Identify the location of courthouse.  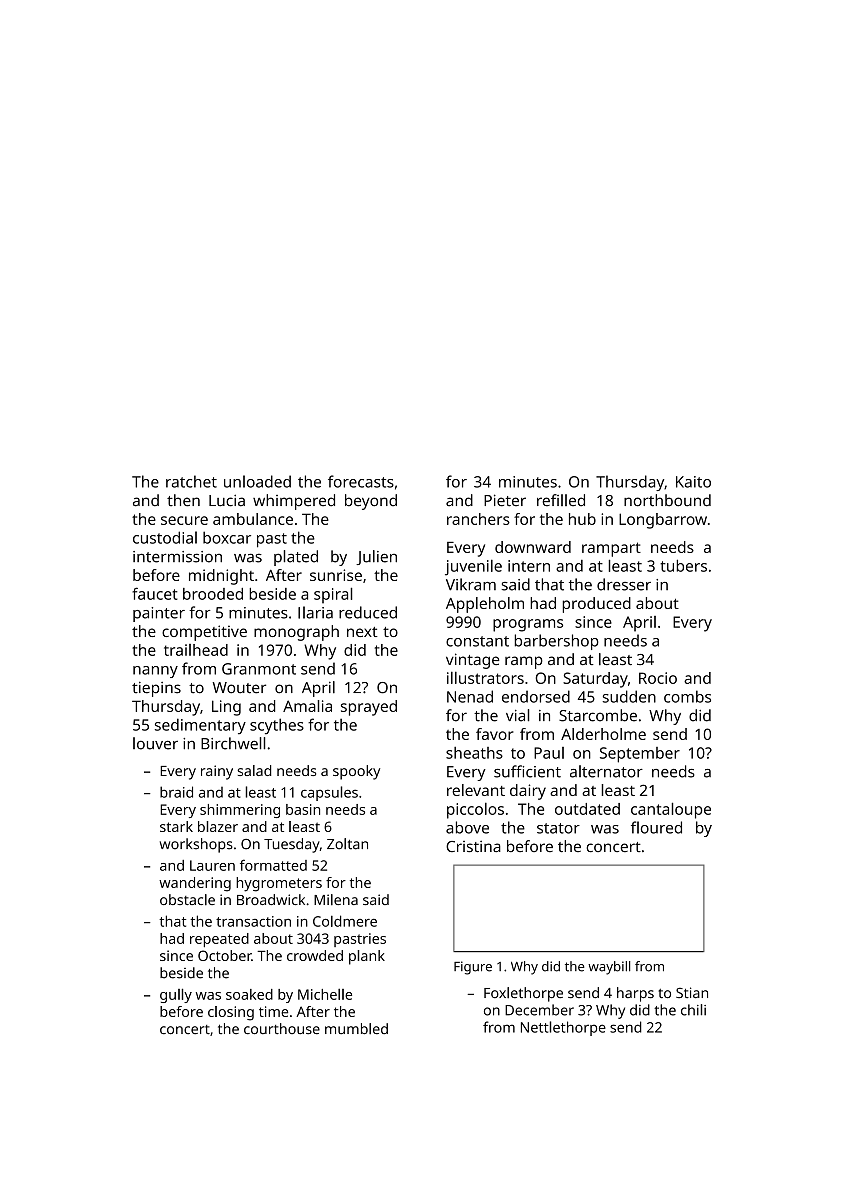
(282, 1029).
